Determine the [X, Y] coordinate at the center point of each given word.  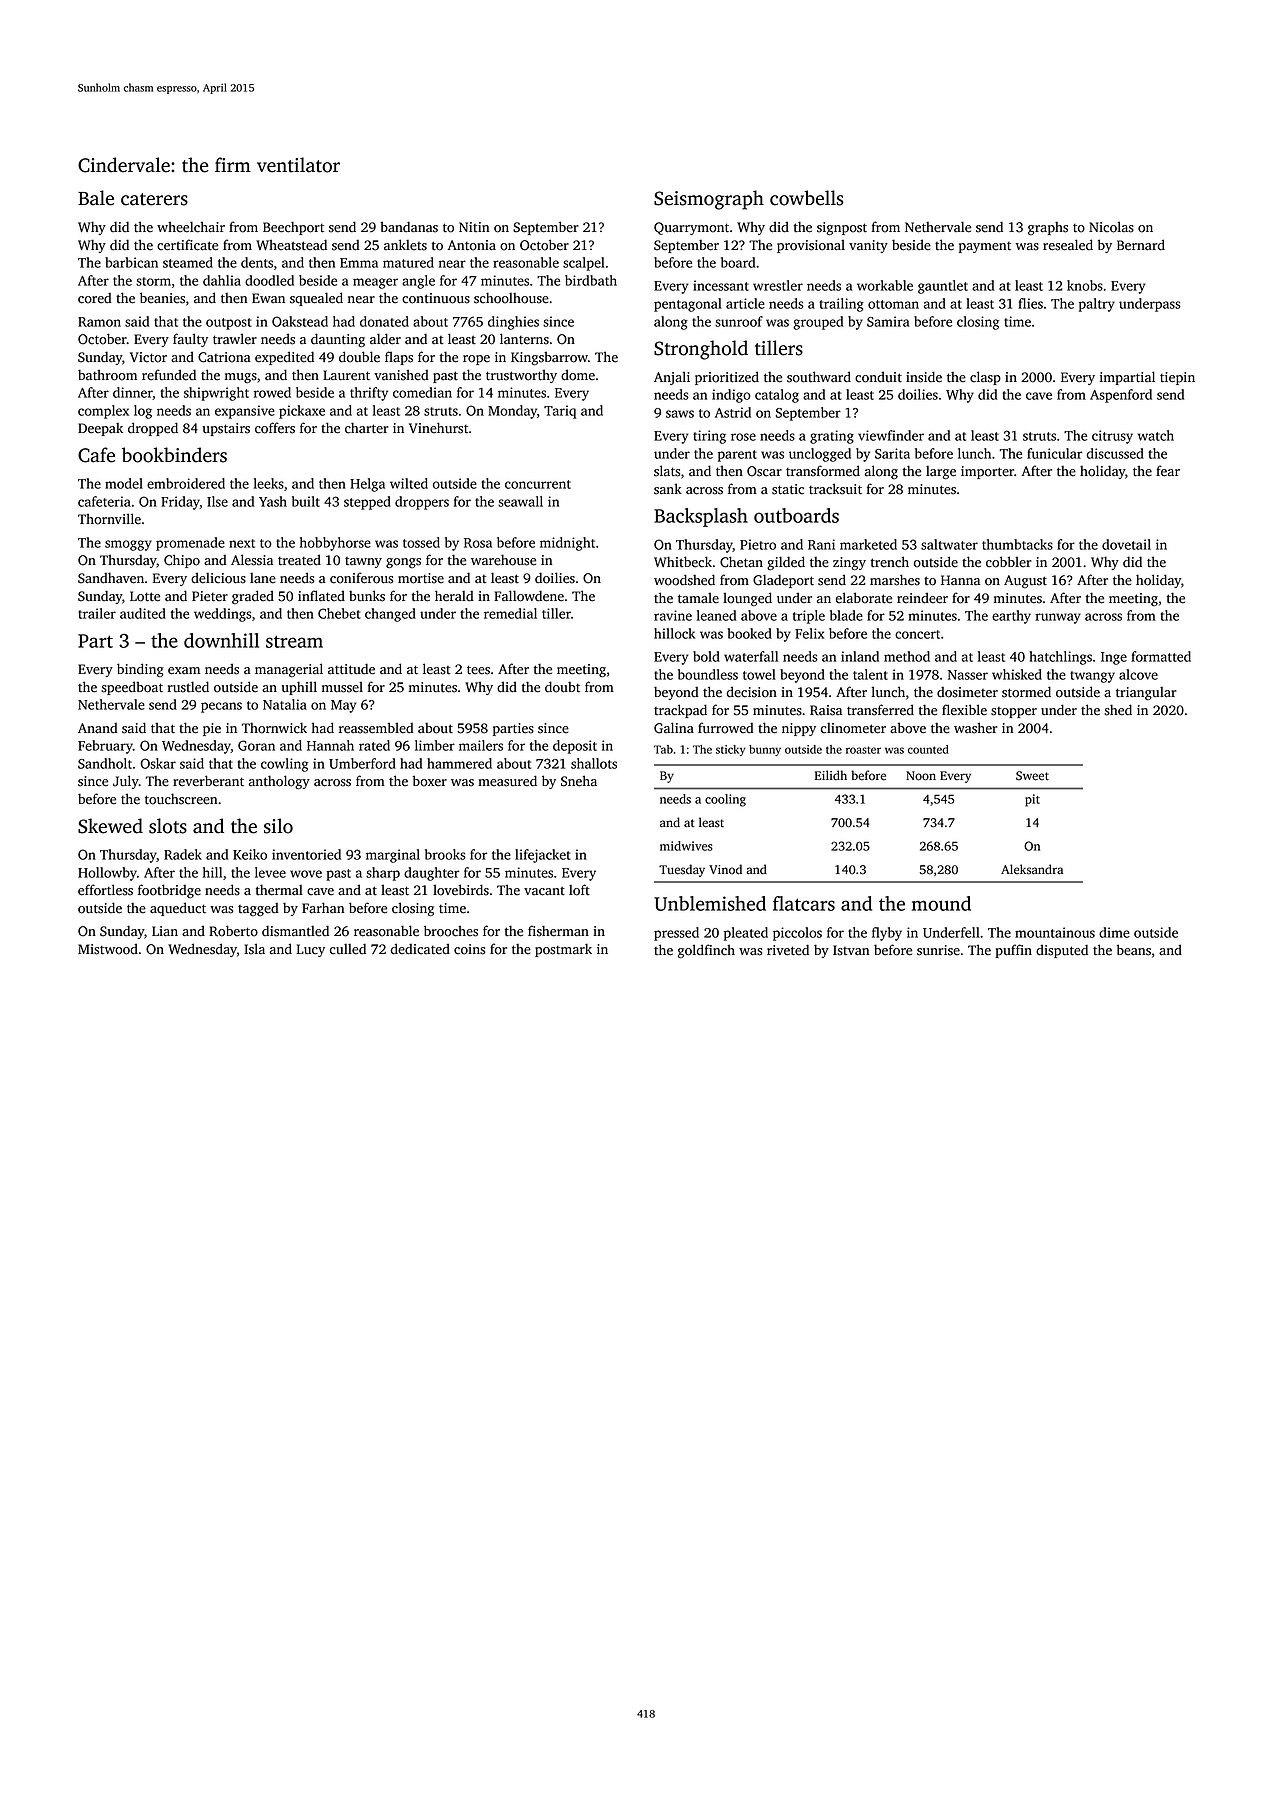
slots [168, 826]
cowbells [807, 198]
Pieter [210, 596]
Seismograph [709, 200]
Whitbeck [683, 562]
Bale [96, 198]
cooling [725, 800]
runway [1058, 618]
